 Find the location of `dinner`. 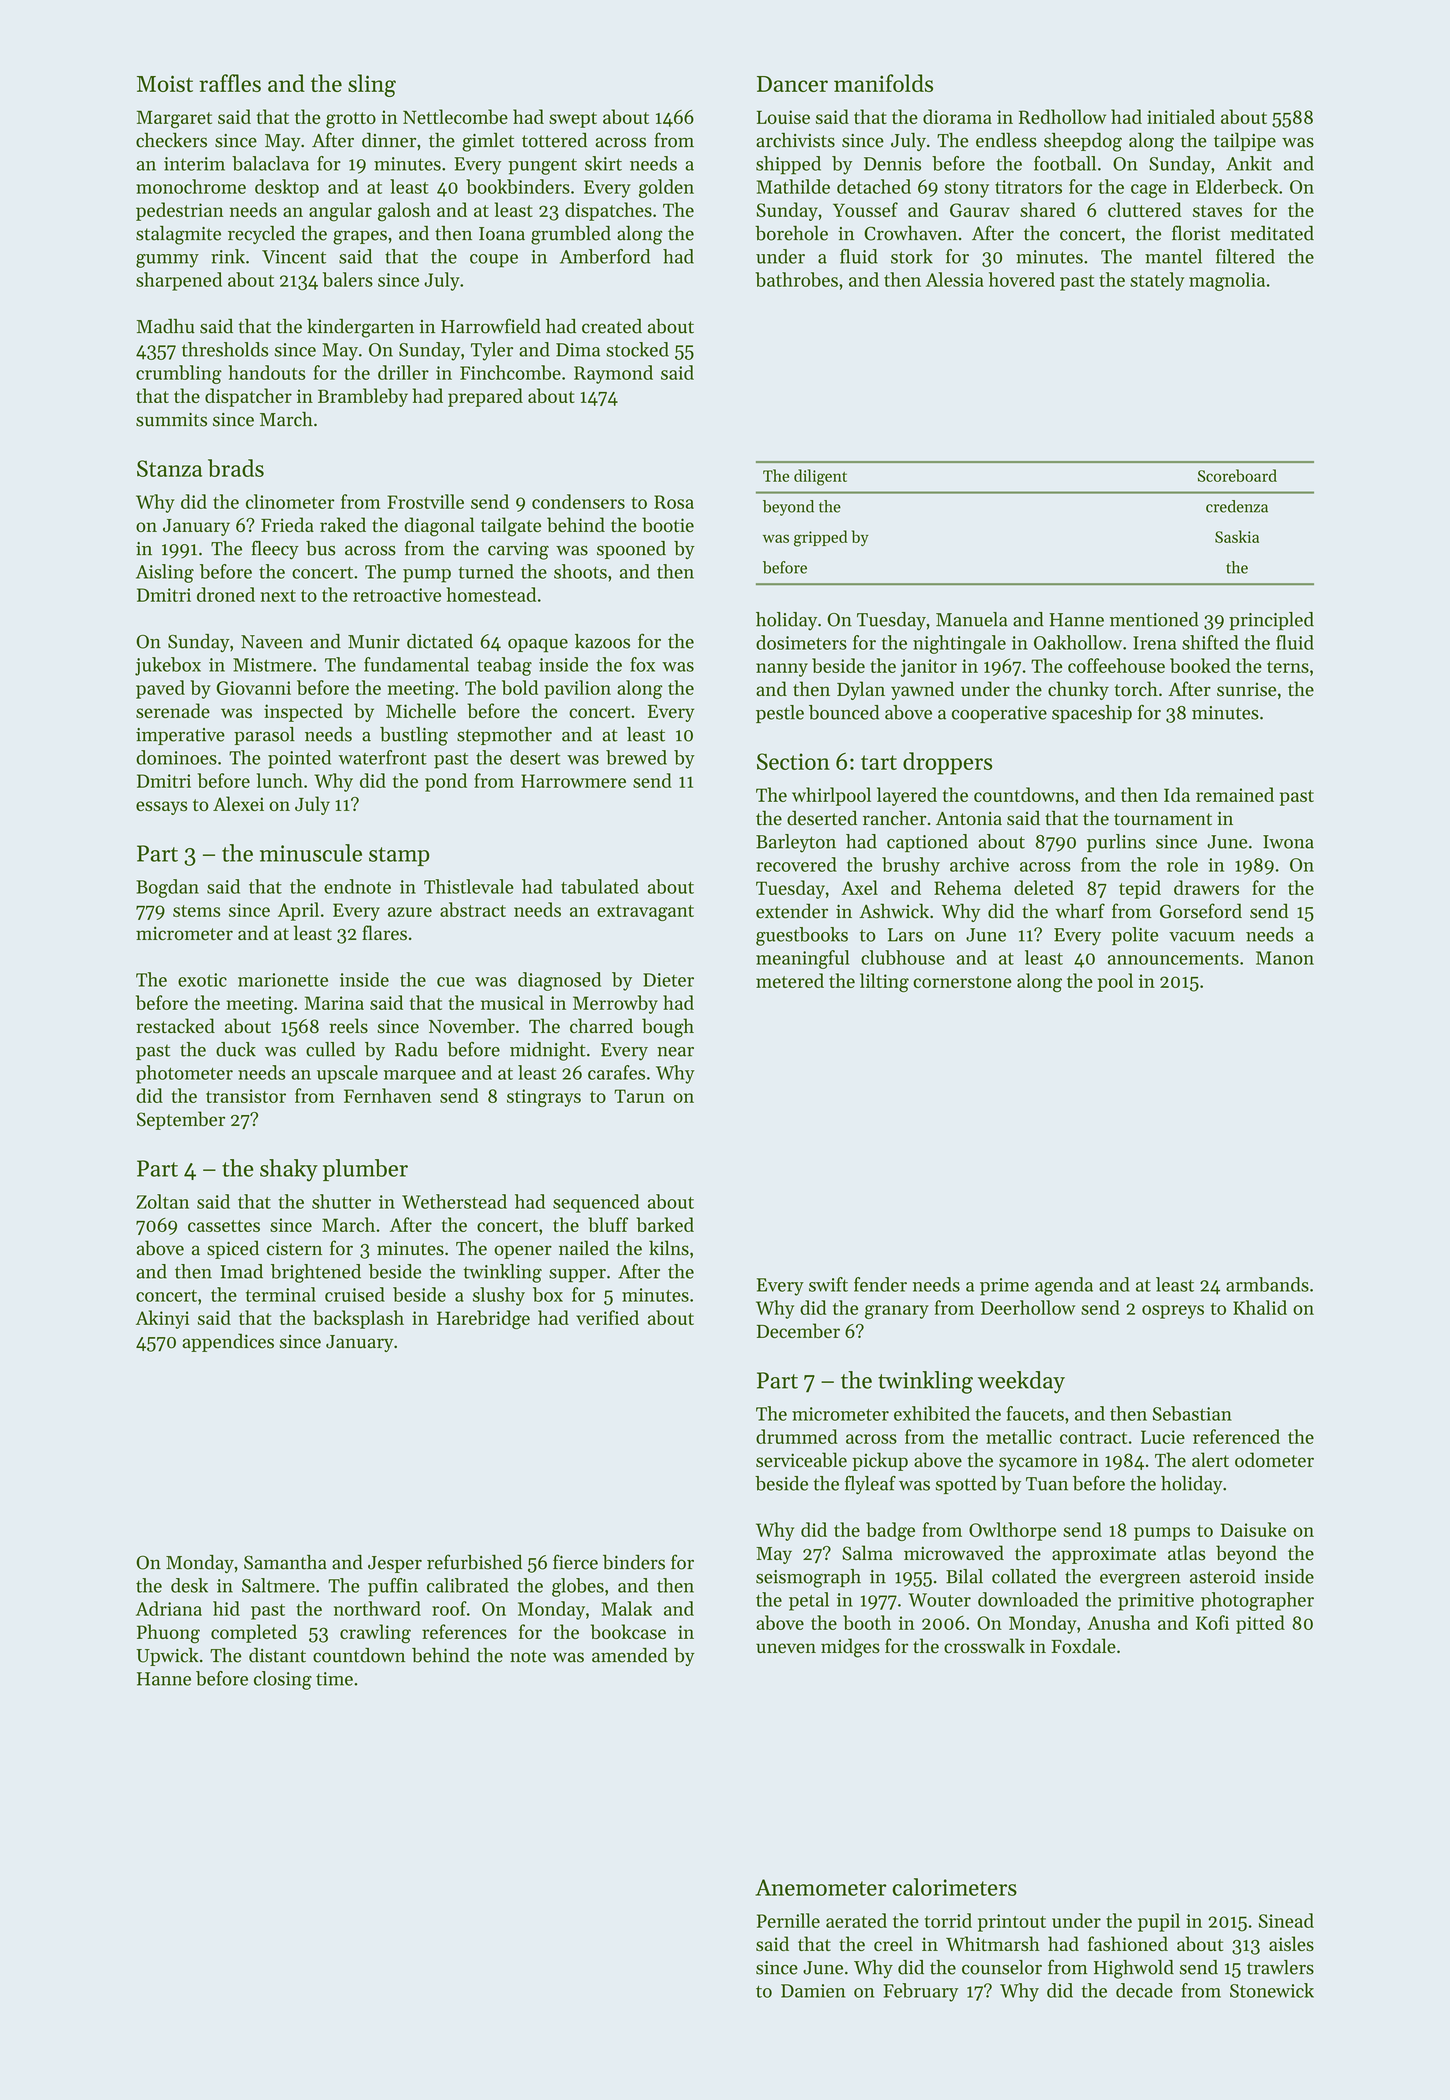

dinner is located at coordinates (389, 140).
